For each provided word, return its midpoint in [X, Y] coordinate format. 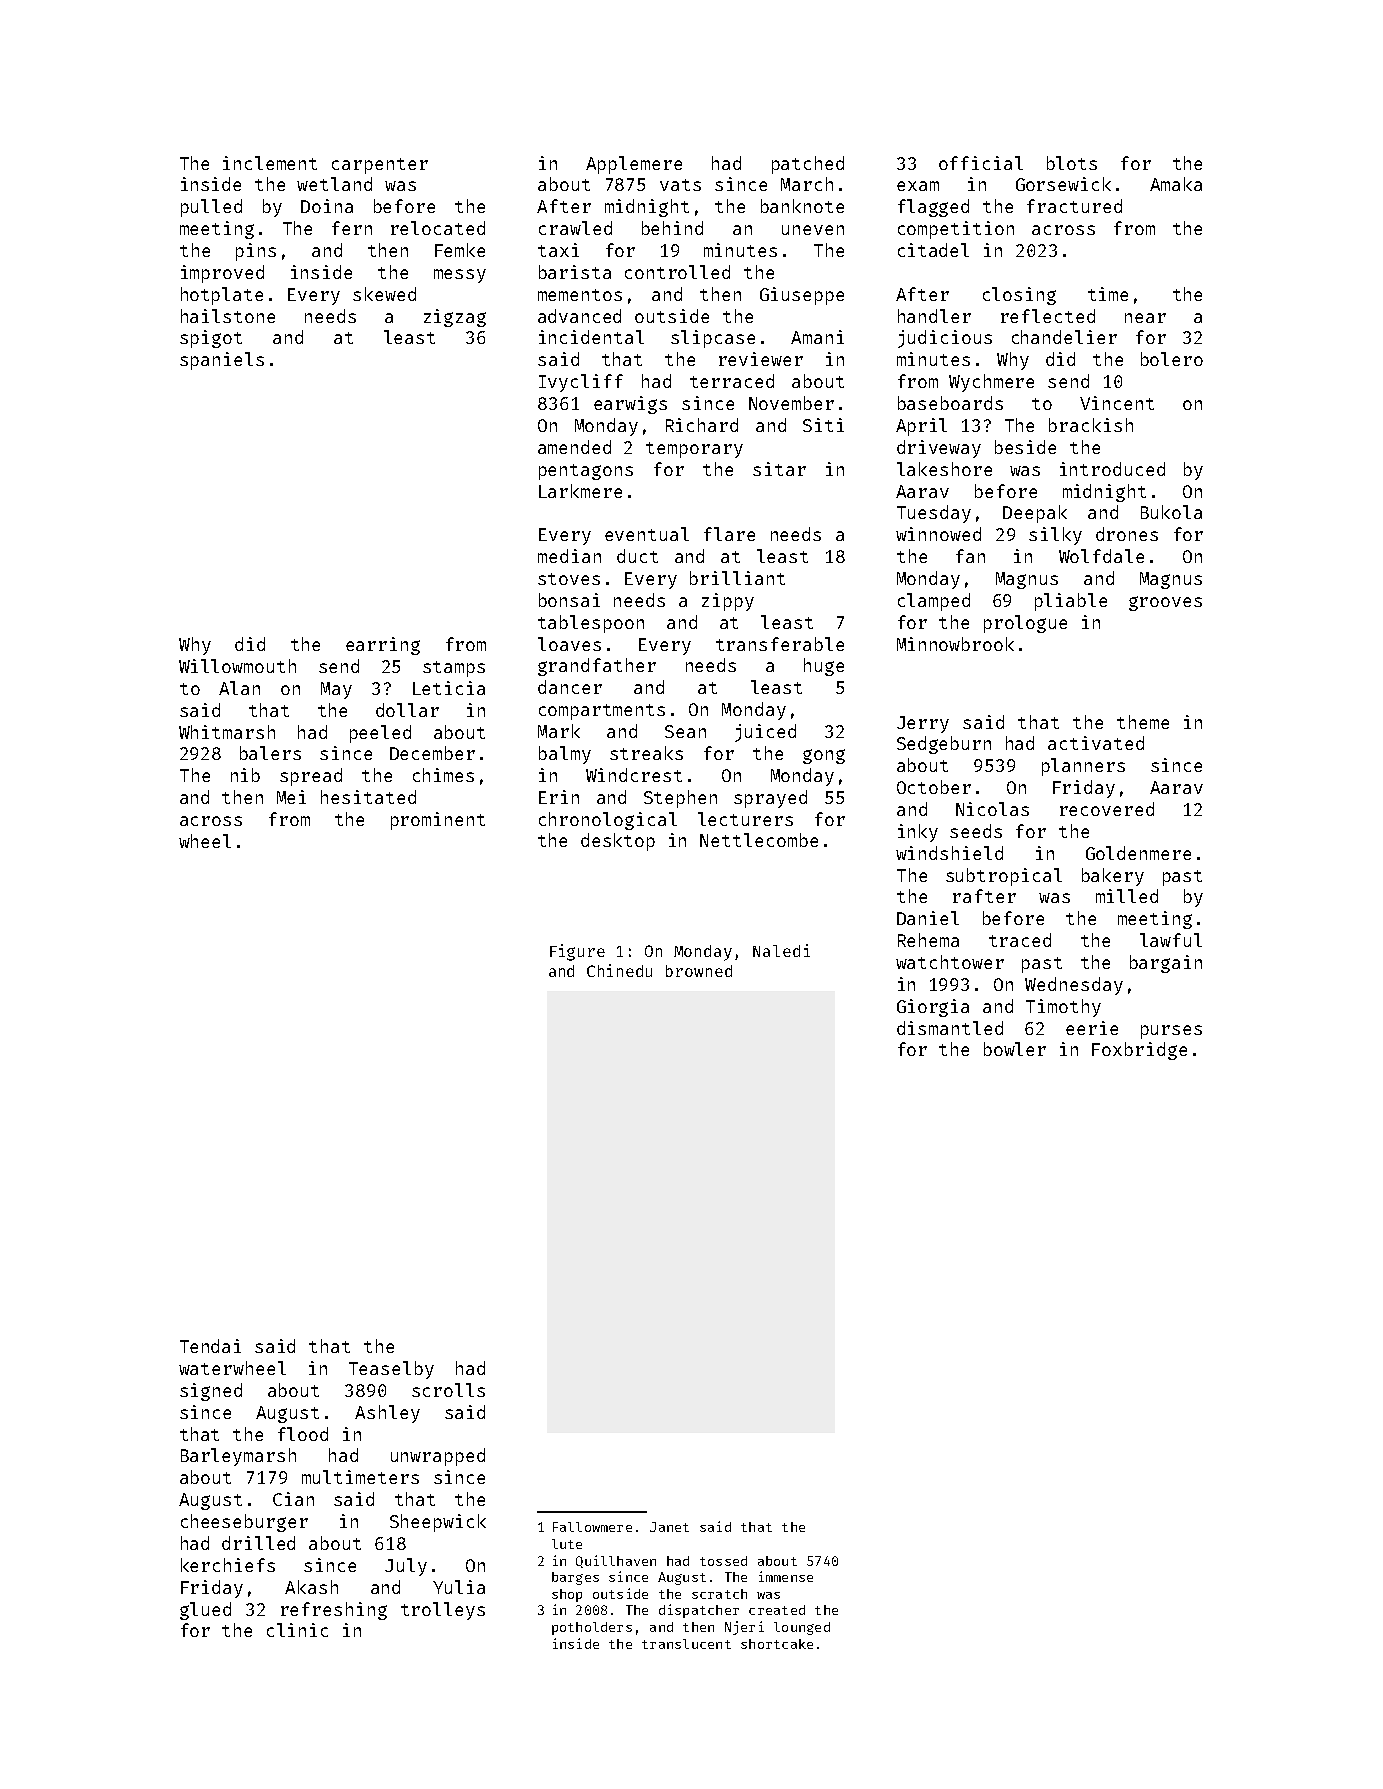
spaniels [222, 361]
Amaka [1176, 184]
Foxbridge [1139, 1051]
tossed [723, 1561]
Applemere [634, 165]
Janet [669, 1527]
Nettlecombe [759, 840]
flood [303, 1434]
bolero [1172, 359]
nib [245, 775]
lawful [1171, 940]
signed [211, 1392]
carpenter [380, 166]
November [791, 403]
